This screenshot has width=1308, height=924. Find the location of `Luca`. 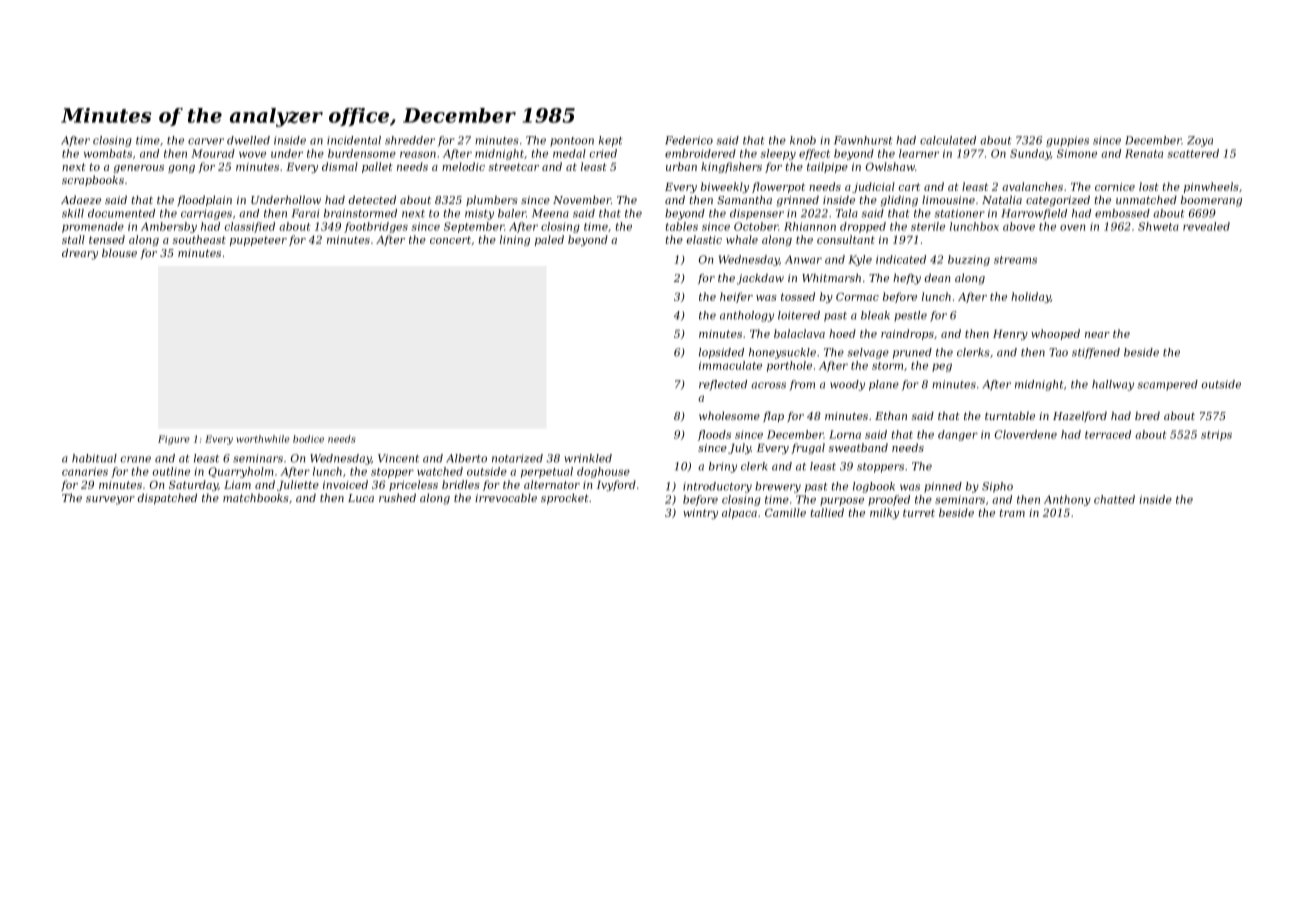

Luca is located at coordinates (361, 498).
